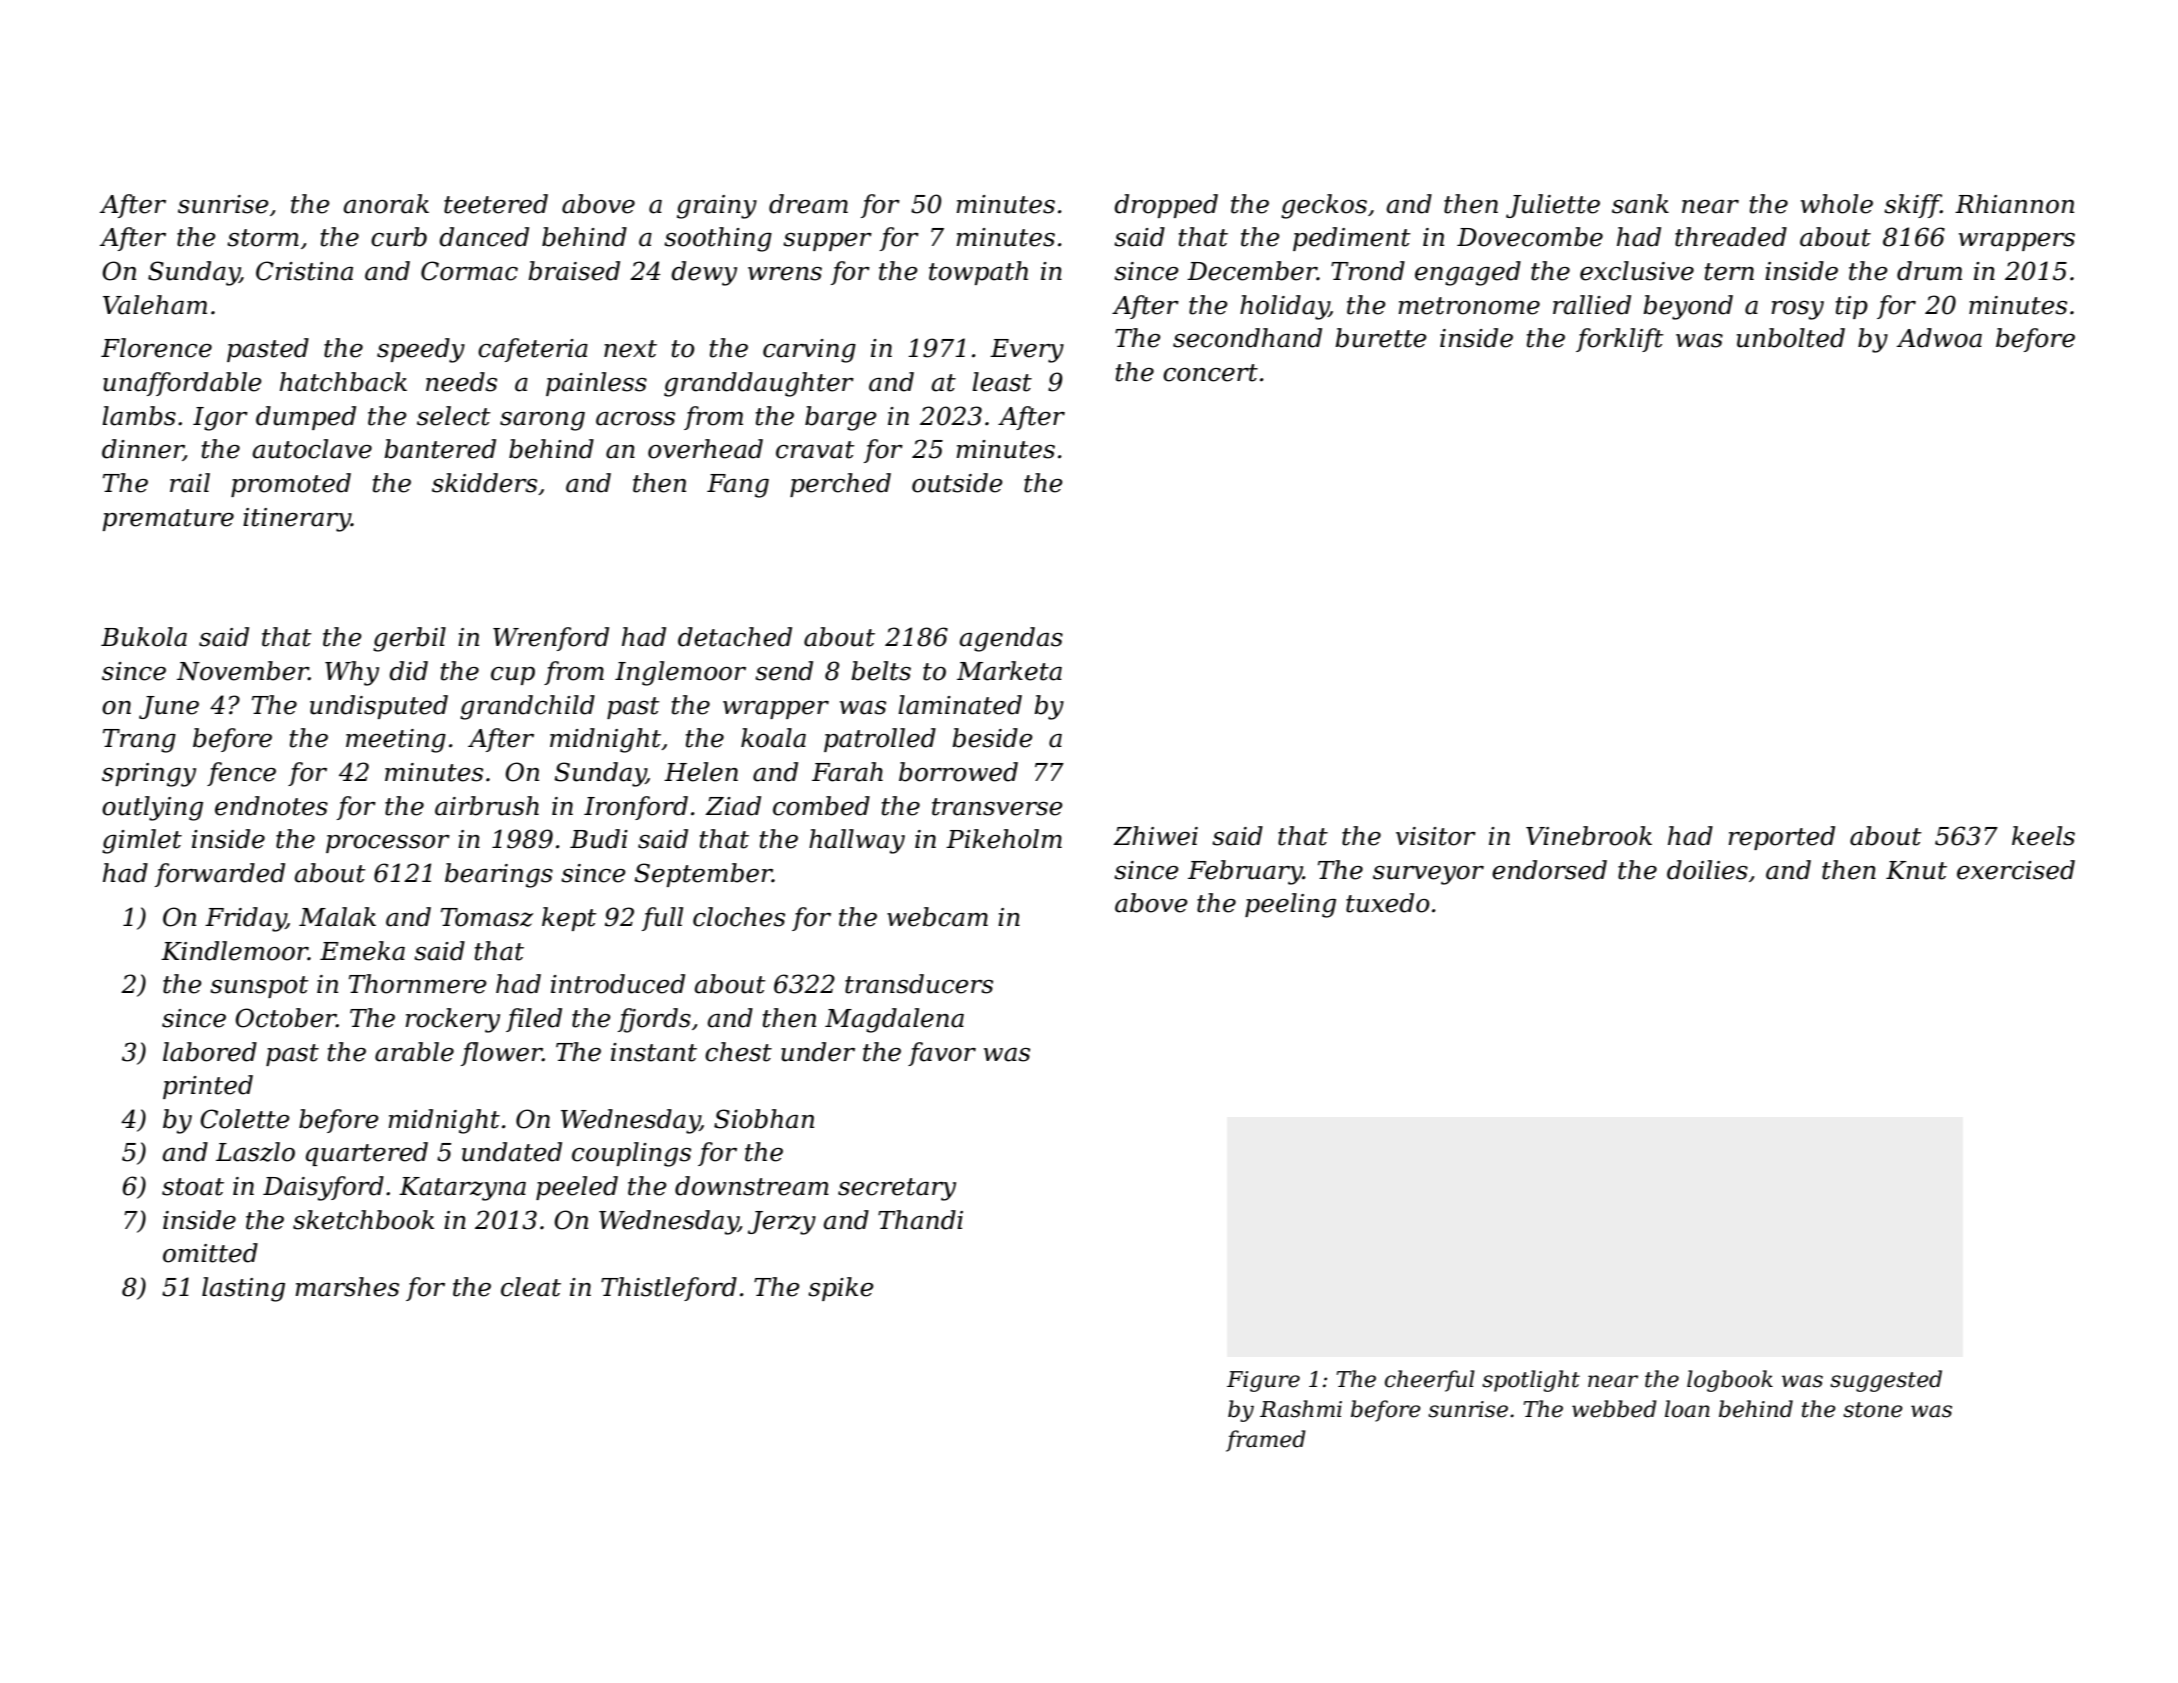 Image resolution: width=2178 pixels, height=1683 pixels. Describe the element at coordinates (1730, 1381) in the document. I see `logbook` at that location.
